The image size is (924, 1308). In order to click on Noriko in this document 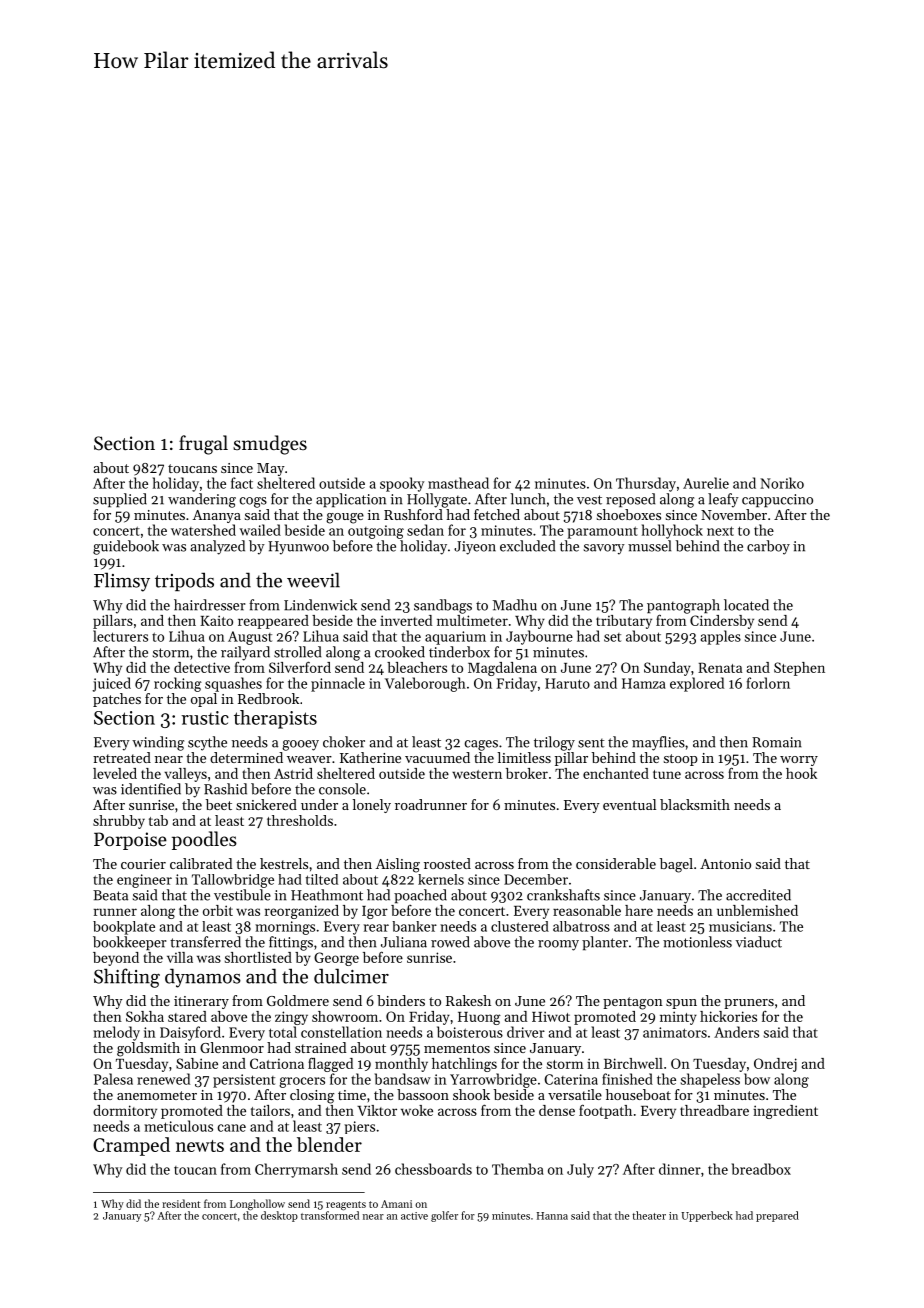, I will do `click(782, 483)`.
